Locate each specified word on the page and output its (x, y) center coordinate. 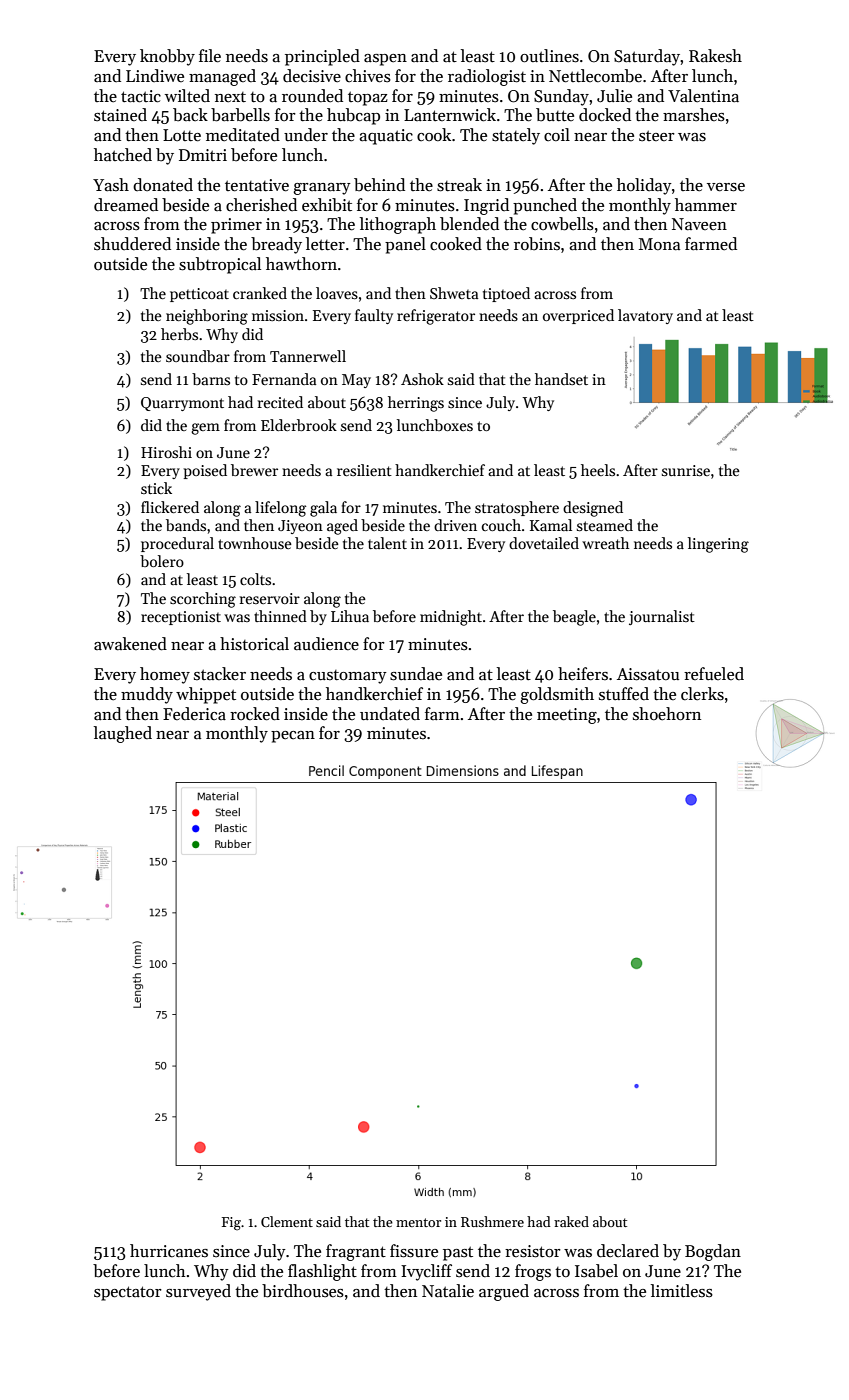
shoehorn (667, 714)
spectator (128, 1293)
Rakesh (715, 56)
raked (571, 1221)
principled (322, 57)
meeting (567, 716)
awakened (130, 644)
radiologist (487, 77)
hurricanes (169, 1251)
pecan (293, 737)
